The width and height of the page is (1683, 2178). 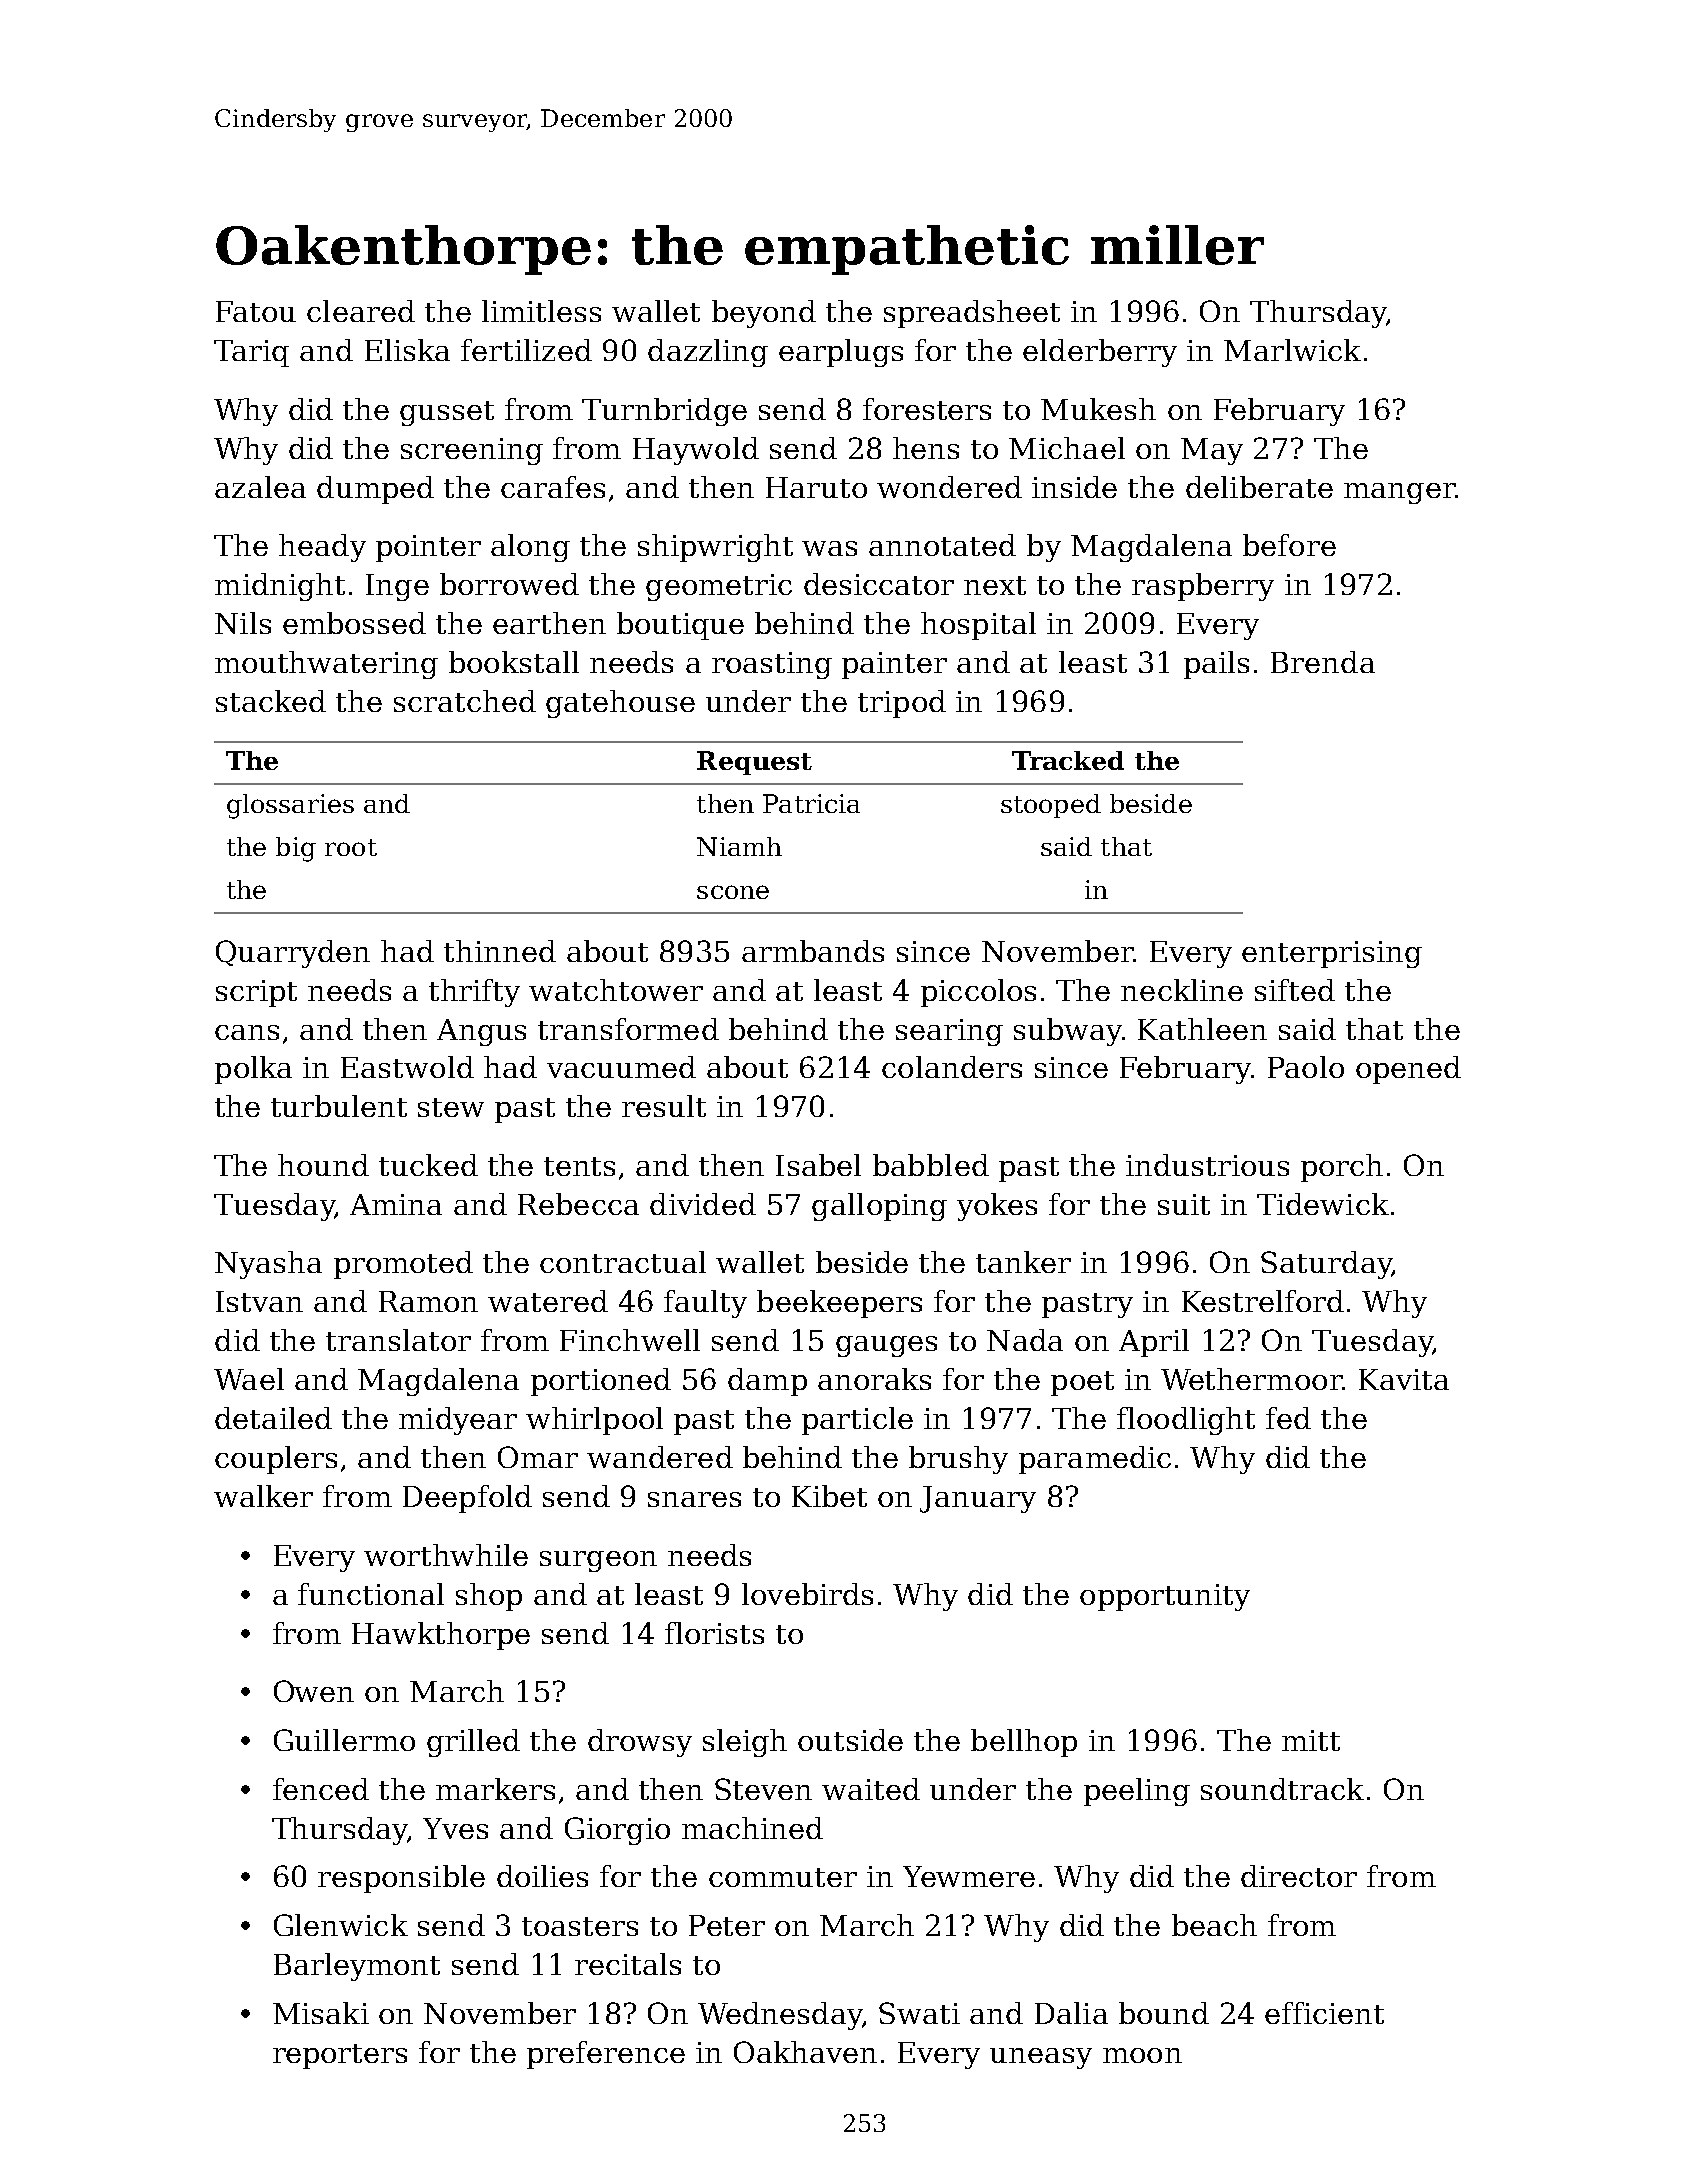 What do you see at coordinates (340, 2056) in the page?
I see `reporters` at bounding box center [340, 2056].
